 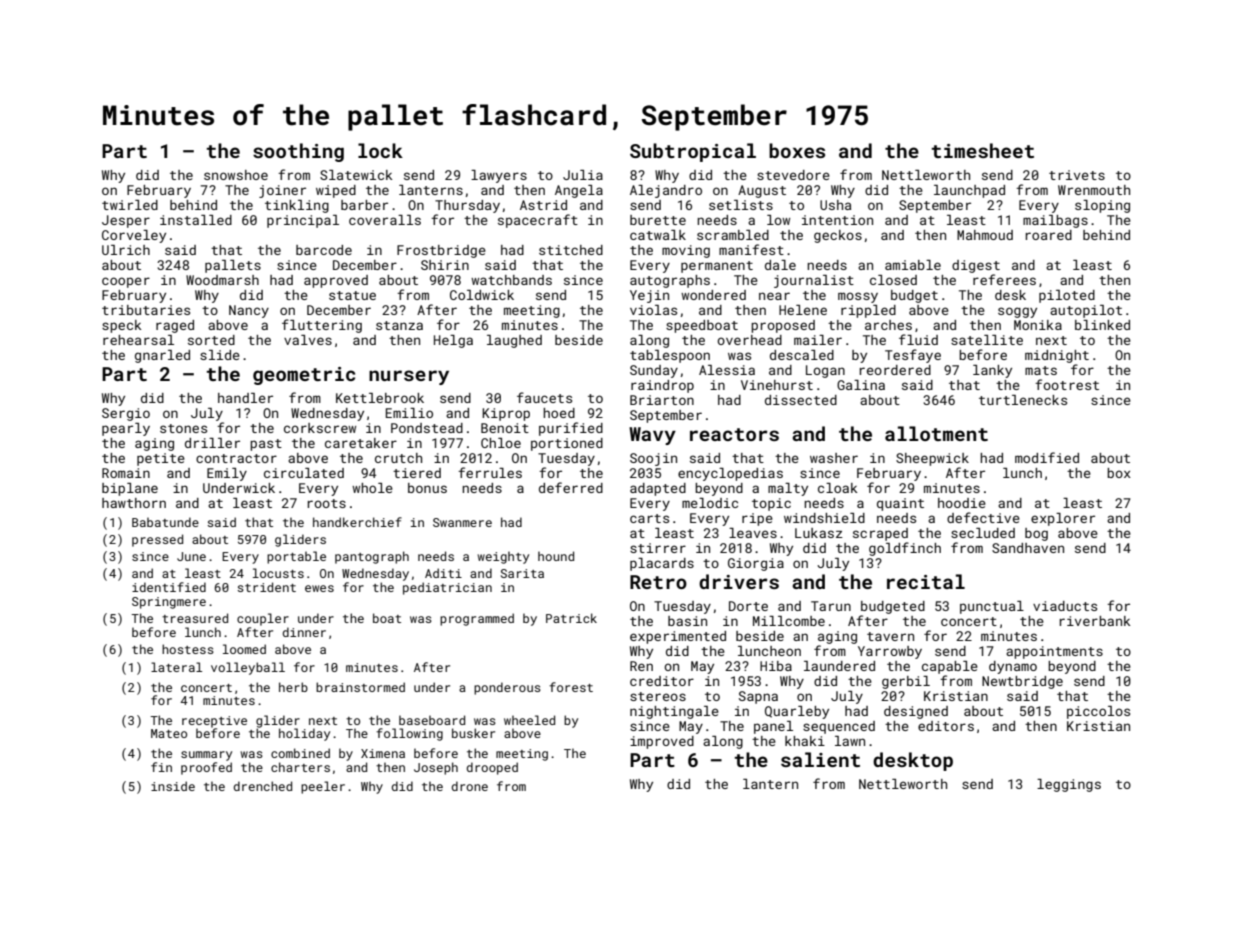 I want to click on Coldwick, so click(x=482, y=295).
